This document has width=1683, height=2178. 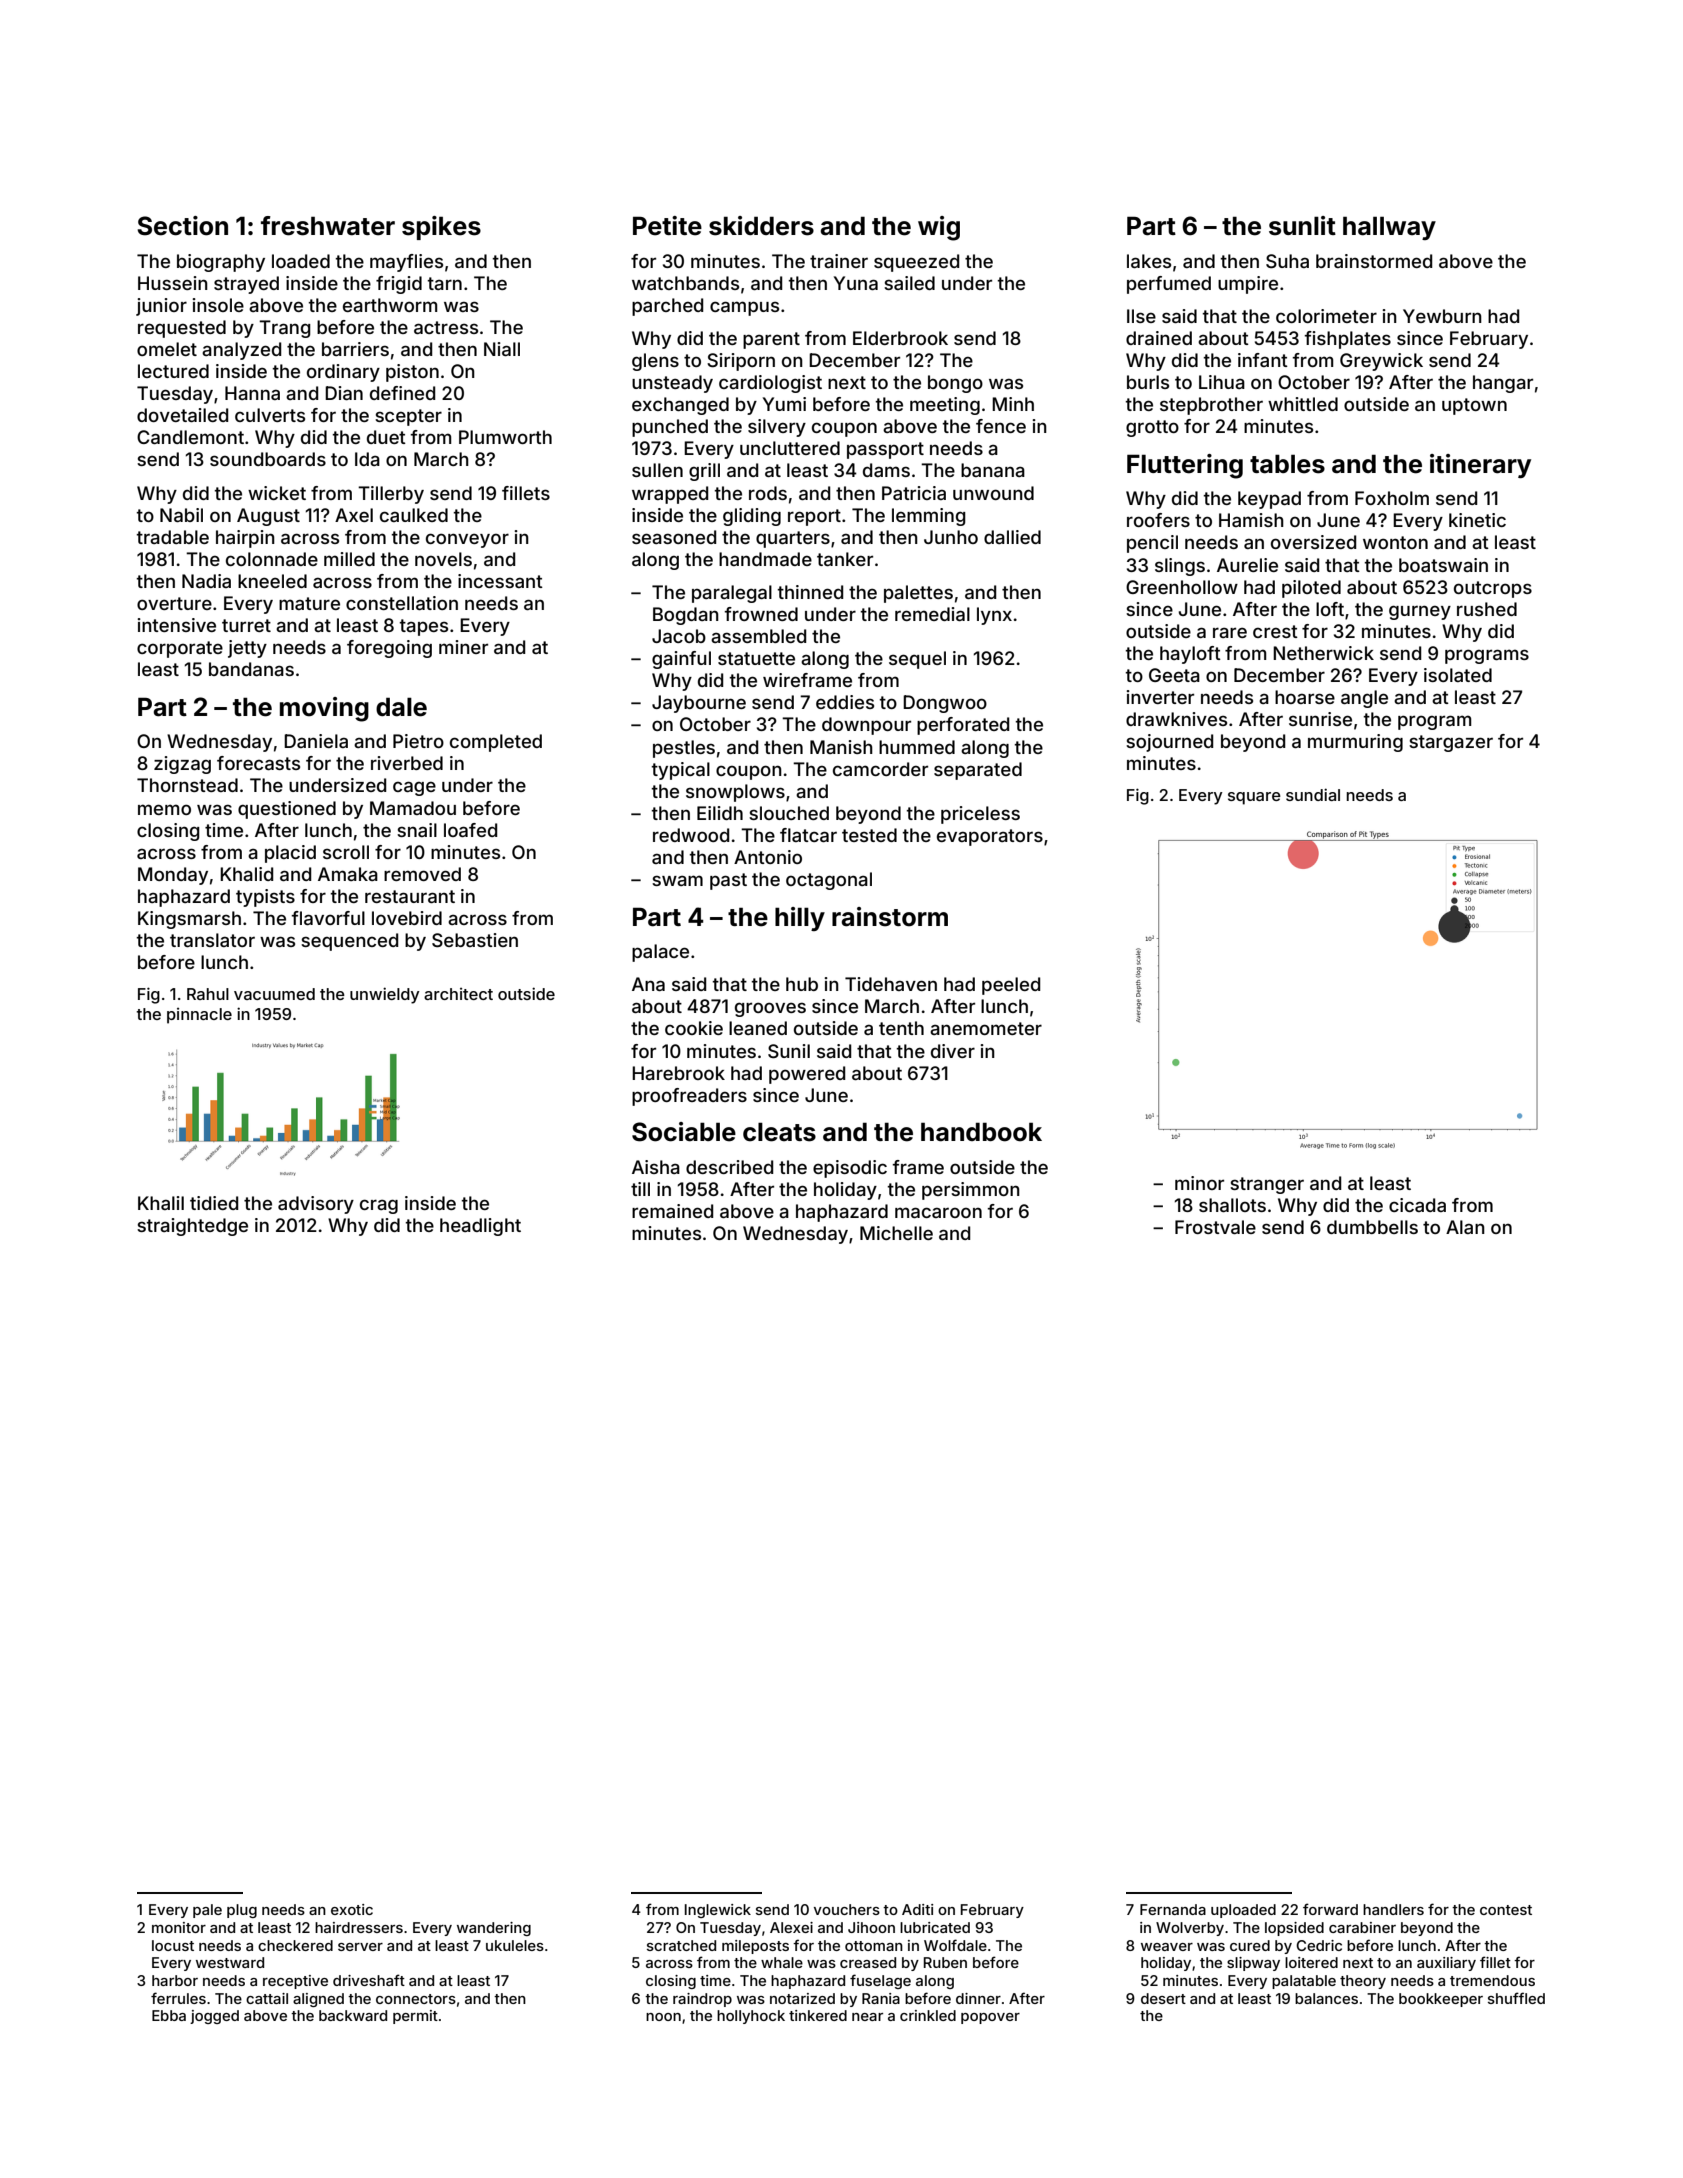 I want to click on Kingsmarsh, so click(x=189, y=920).
